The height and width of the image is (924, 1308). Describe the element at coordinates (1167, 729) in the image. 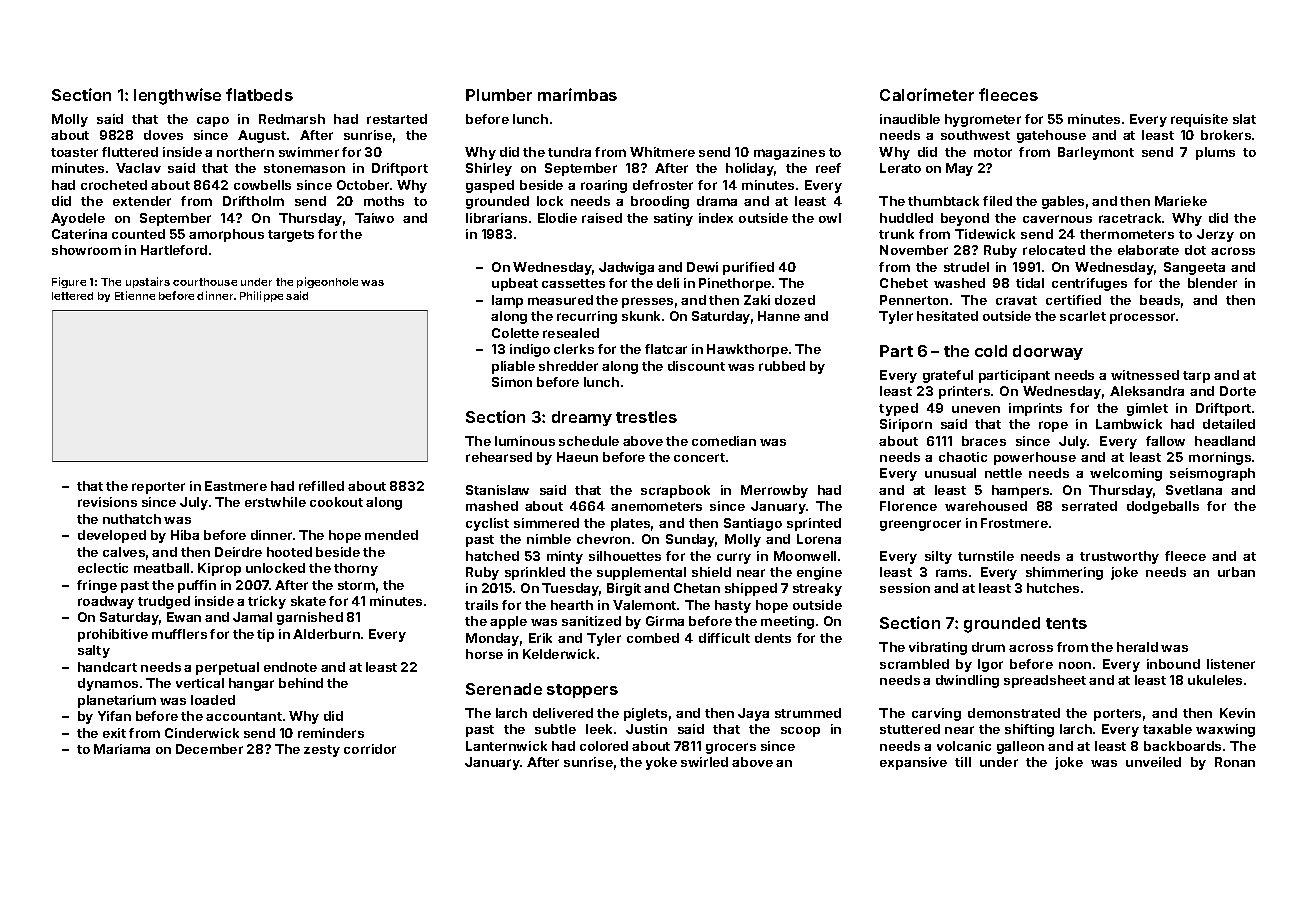

I see `taxable` at that location.
